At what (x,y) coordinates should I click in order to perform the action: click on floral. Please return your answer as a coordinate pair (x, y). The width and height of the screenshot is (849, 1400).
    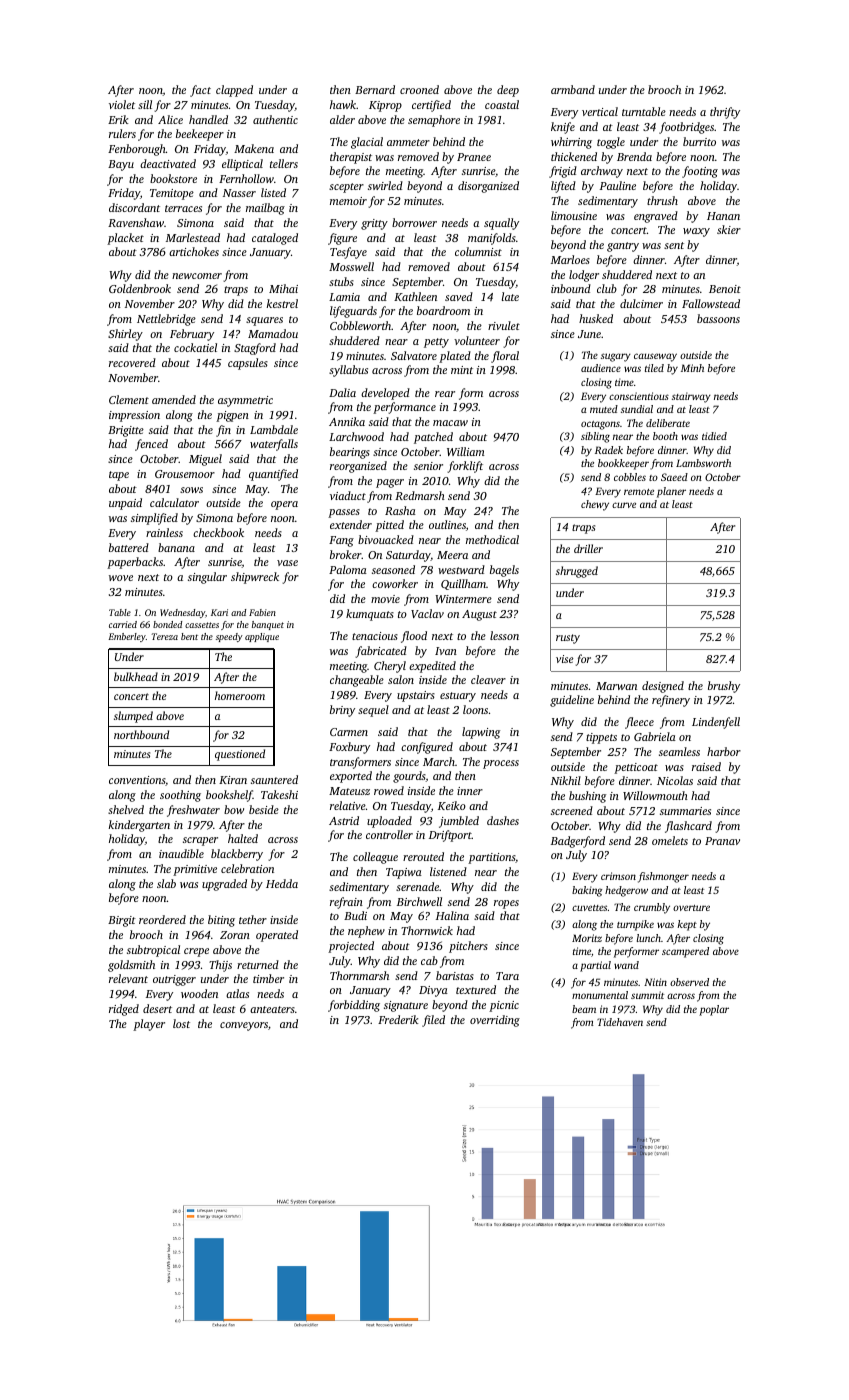
    Looking at the image, I should click on (505, 357).
